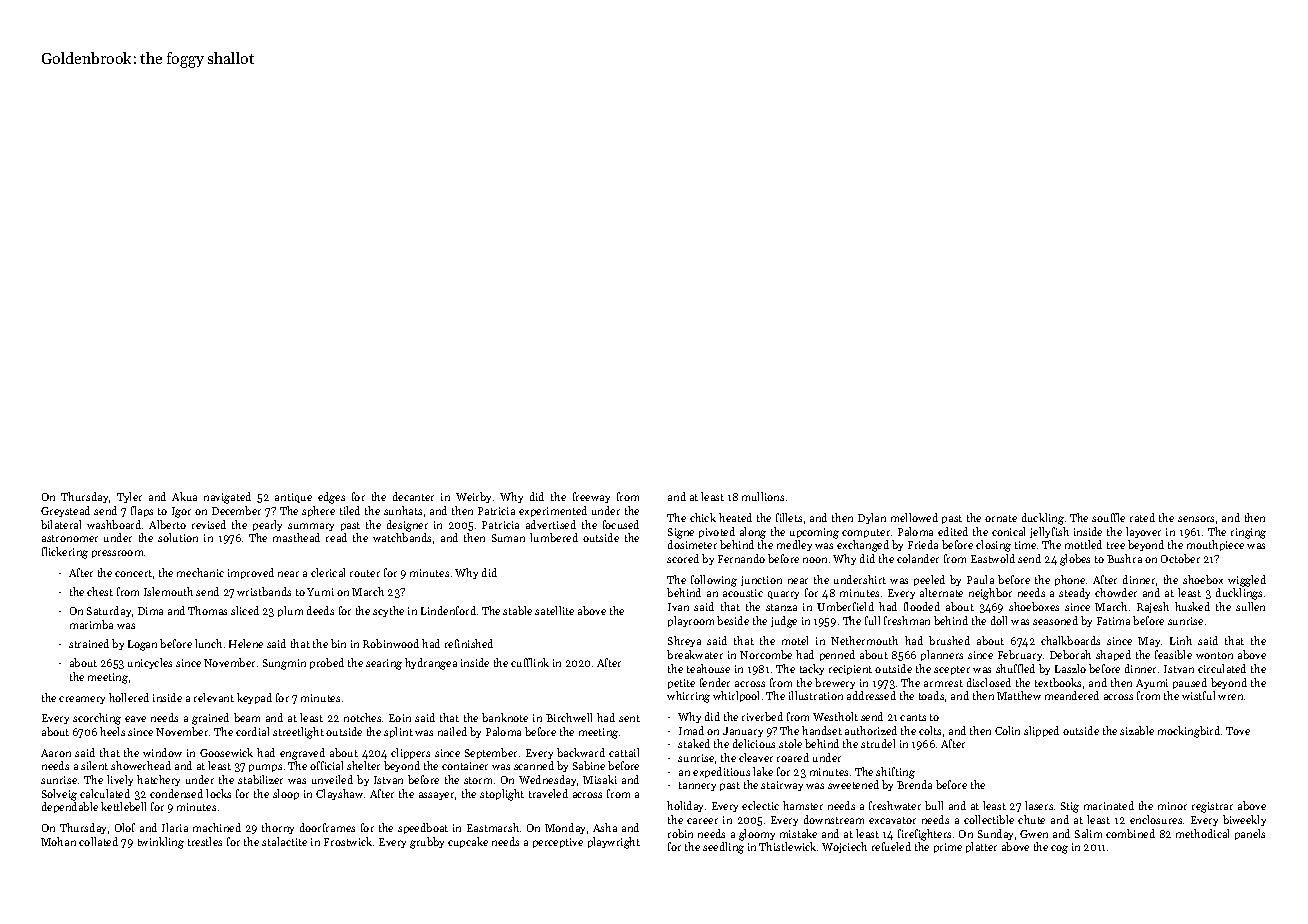  What do you see at coordinates (743, 593) in the screenshot?
I see `acoustic` at bounding box center [743, 593].
